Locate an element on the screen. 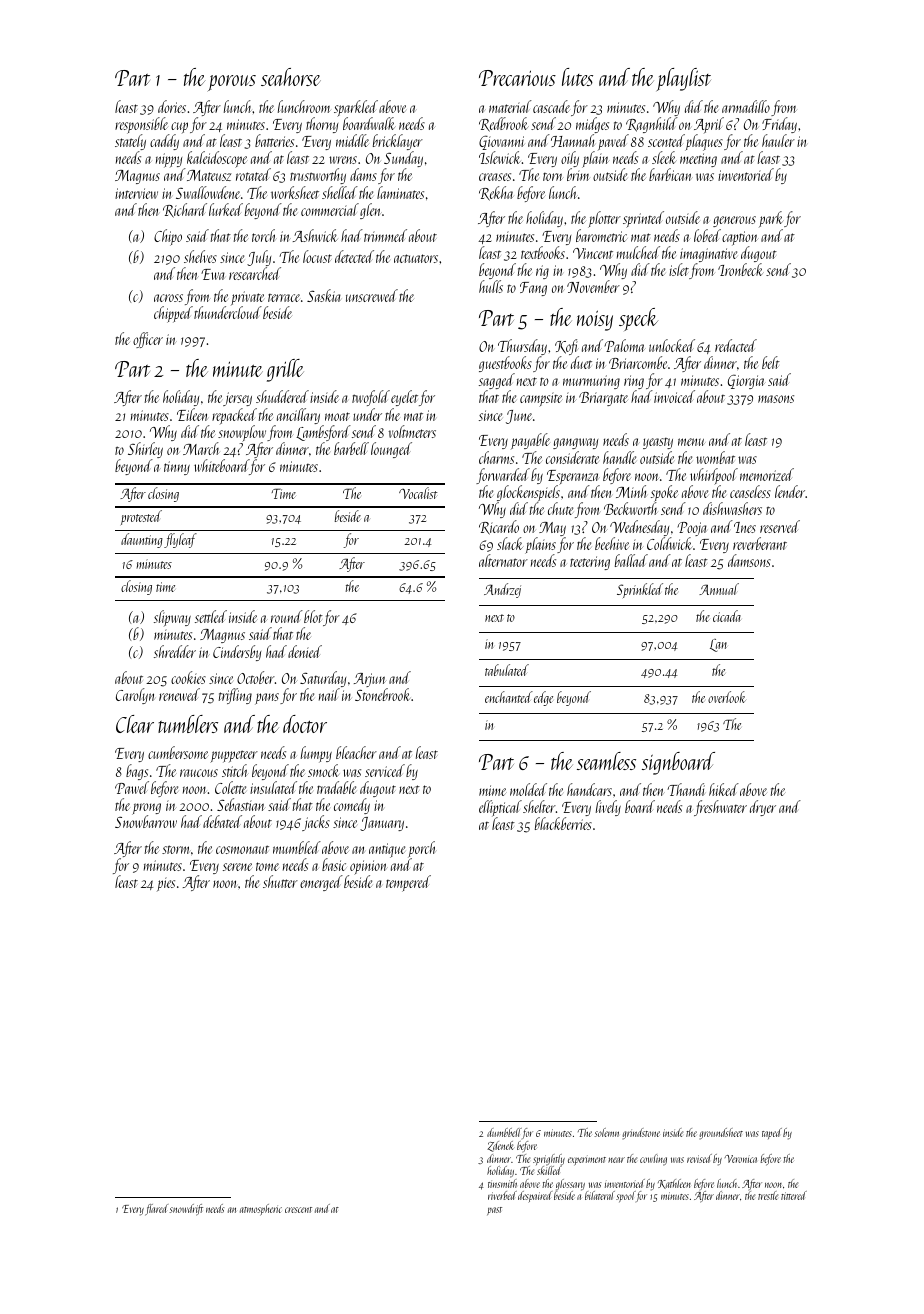  Ironbeck is located at coordinates (741, 269).
